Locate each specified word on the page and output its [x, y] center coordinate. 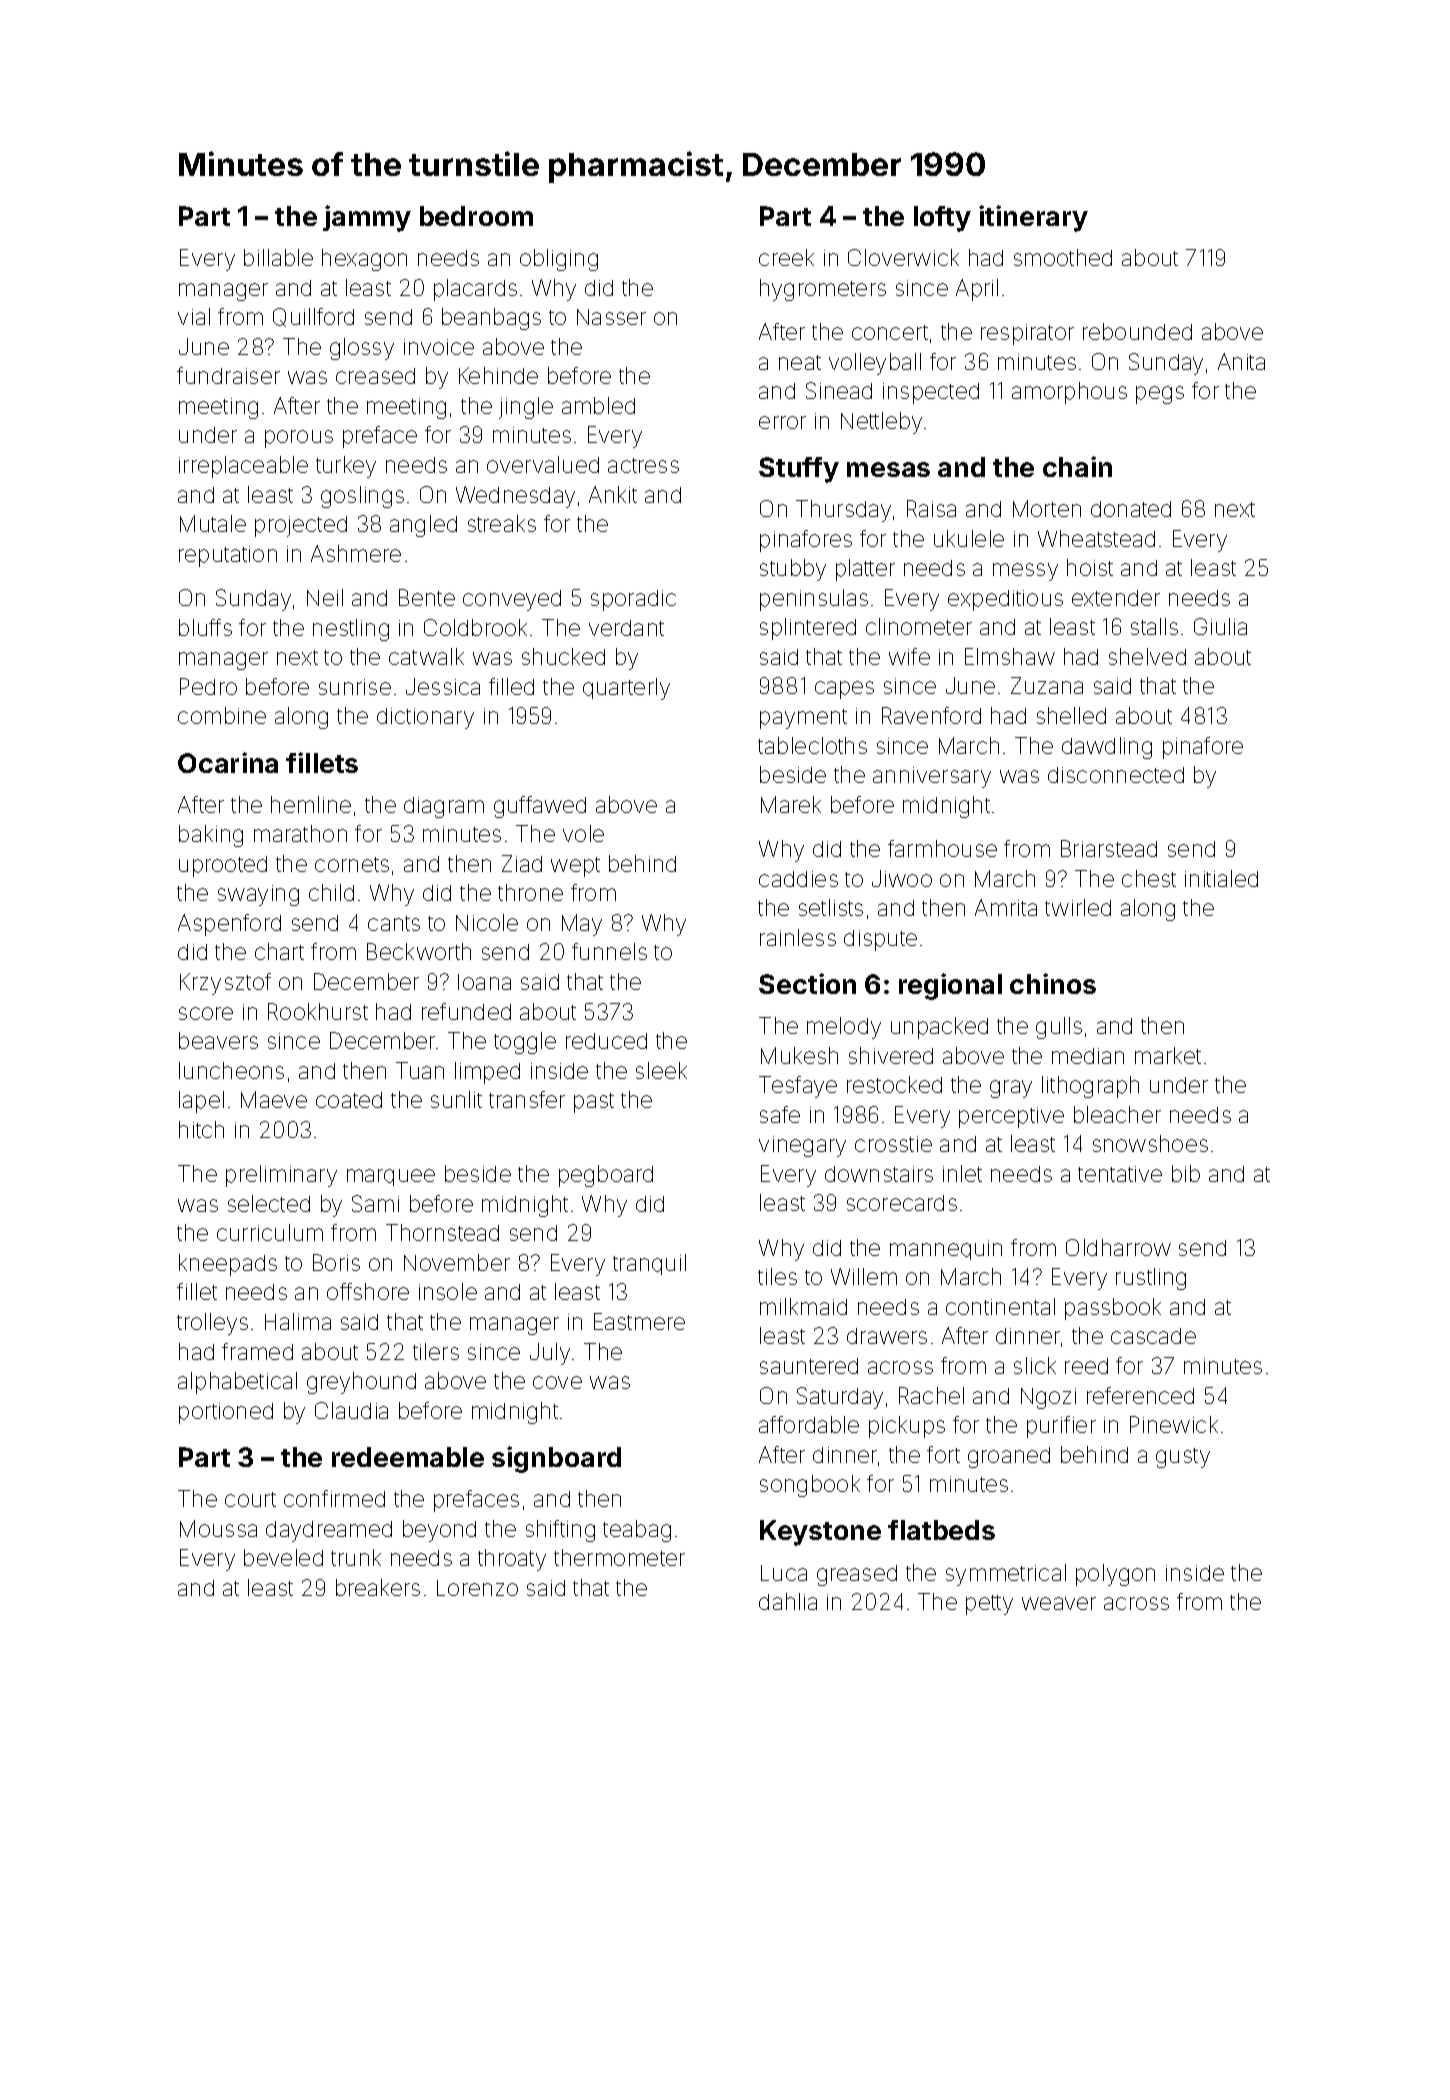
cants [394, 923]
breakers [378, 1587]
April [977, 290]
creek [786, 257]
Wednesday [515, 497]
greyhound [361, 1383]
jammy [367, 218]
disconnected [1116, 775]
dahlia [788, 1601]
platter [865, 570]
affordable [809, 1424]
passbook [1113, 1309]
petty [989, 1605]
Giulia [1220, 626]
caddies [798, 879]
